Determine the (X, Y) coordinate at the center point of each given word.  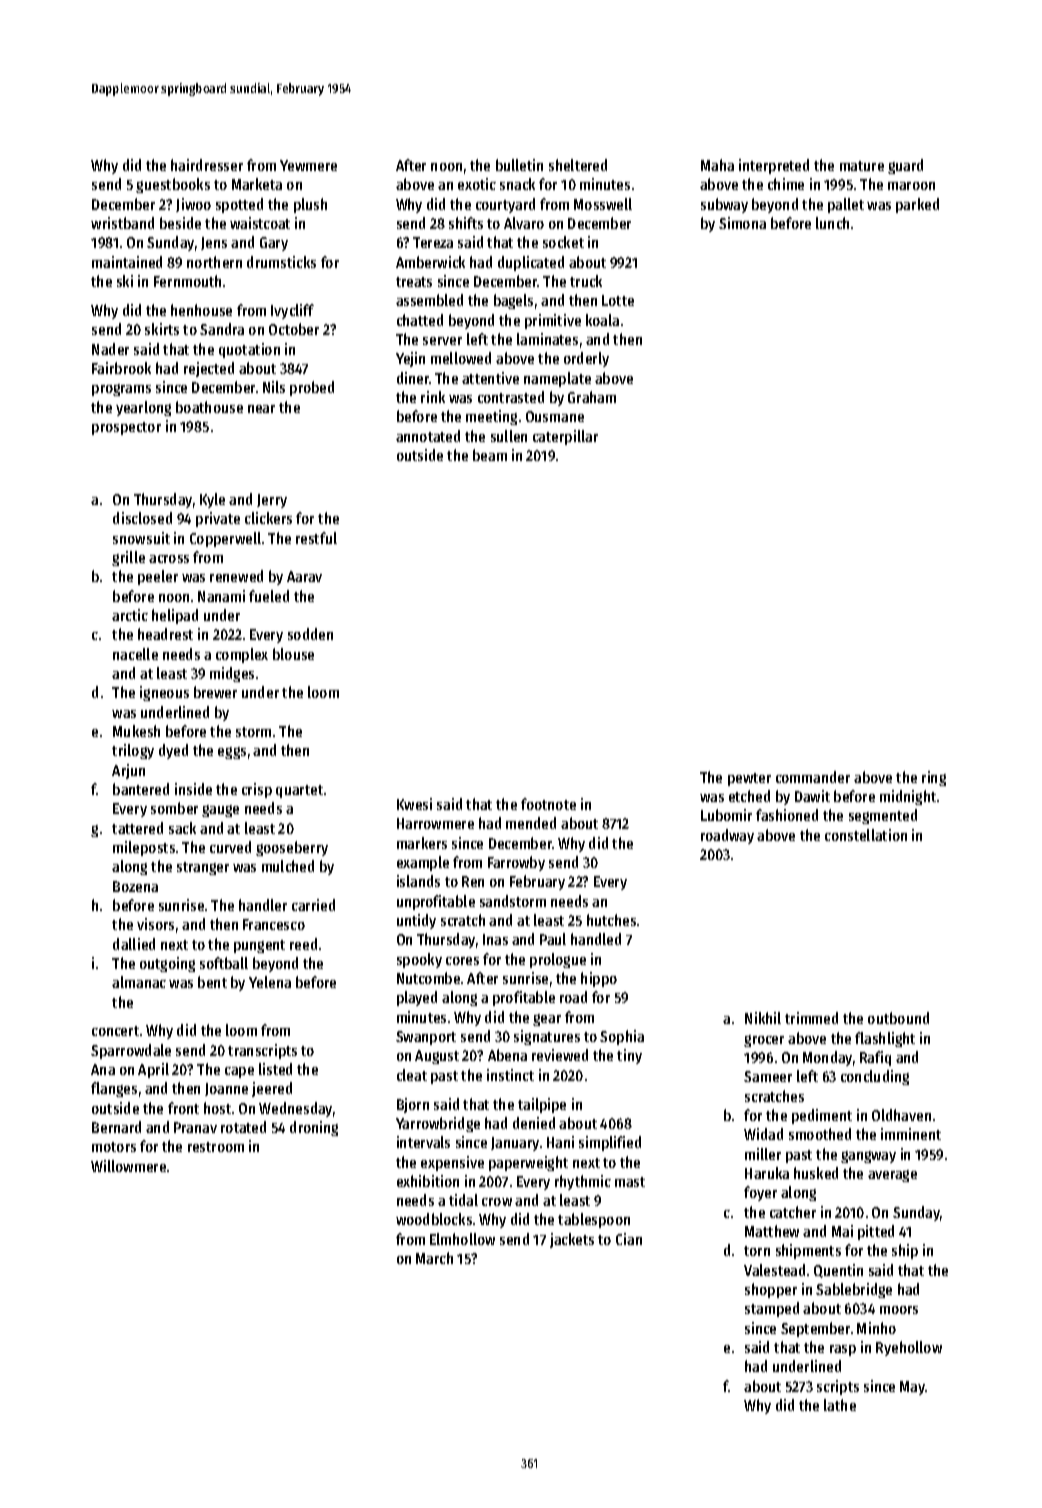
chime (786, 184)
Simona (742, 223)
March (434, 1258)
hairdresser (207, 165)
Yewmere (308, 165)
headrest (165, 634)
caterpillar (565, 437)
